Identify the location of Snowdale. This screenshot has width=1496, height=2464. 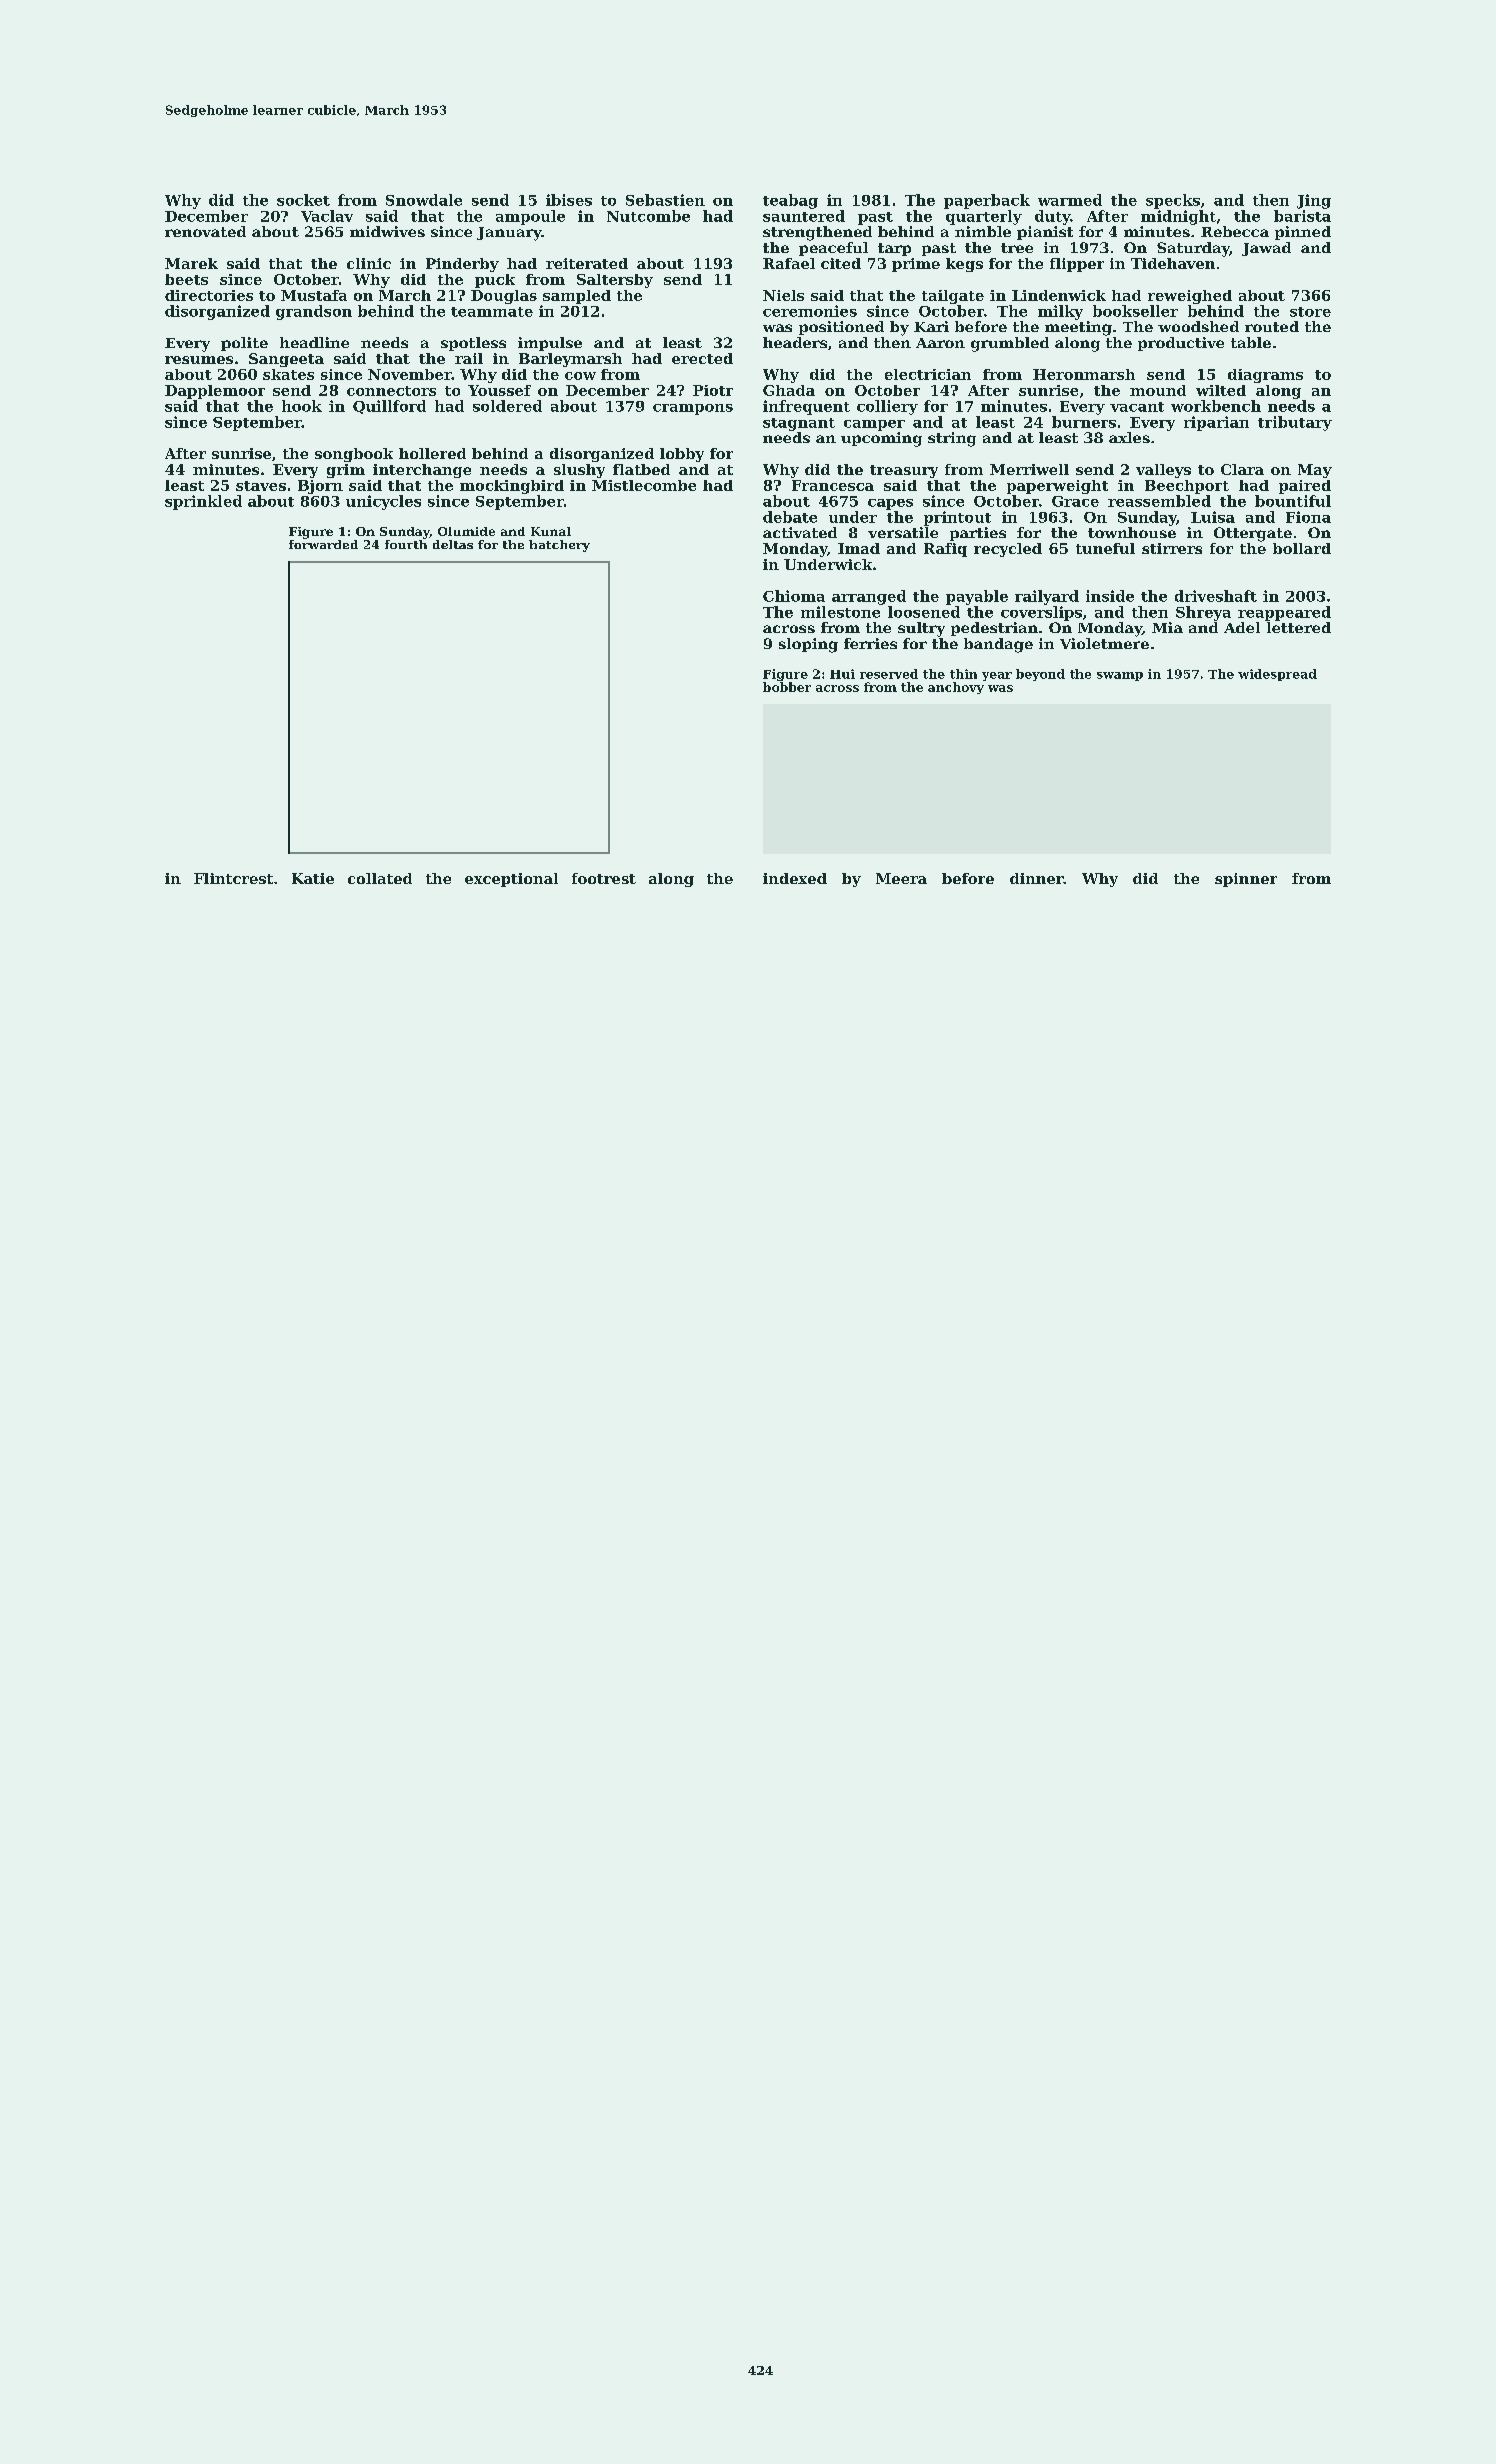
(424, 200).
